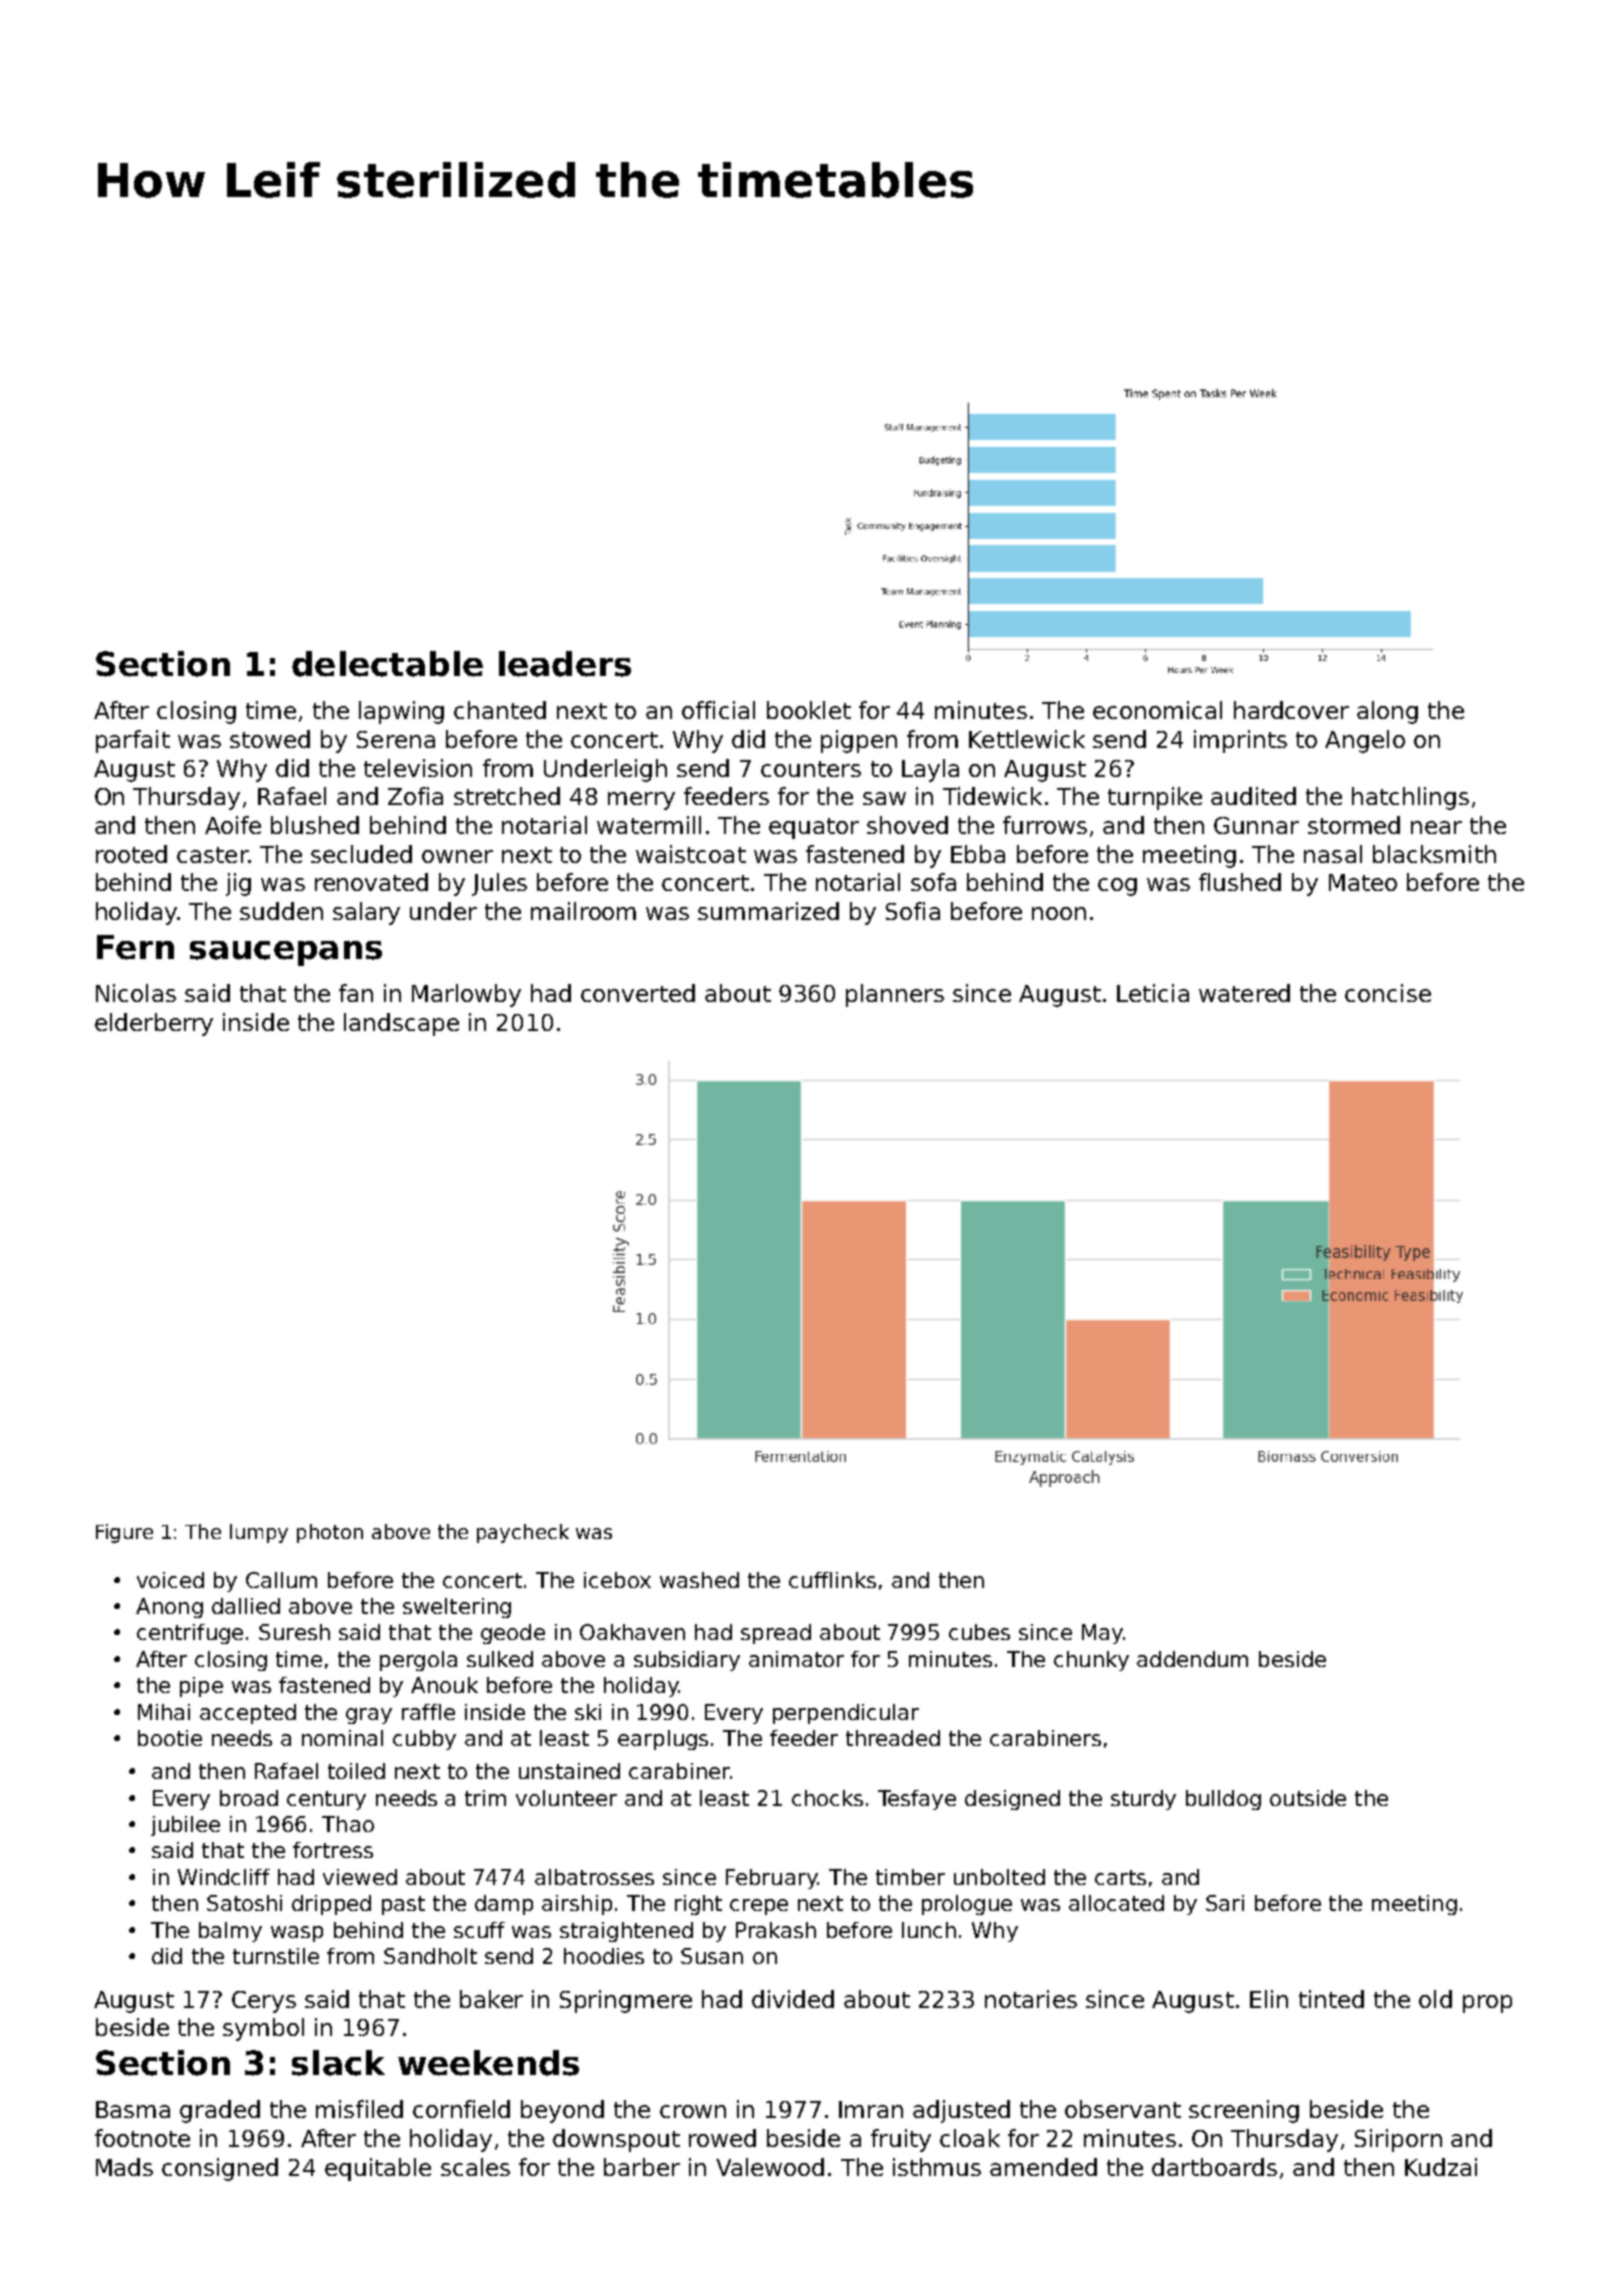  Describe the element at coordinates (523, 1533) in the screenshot. I see `paycheck` at that location.
